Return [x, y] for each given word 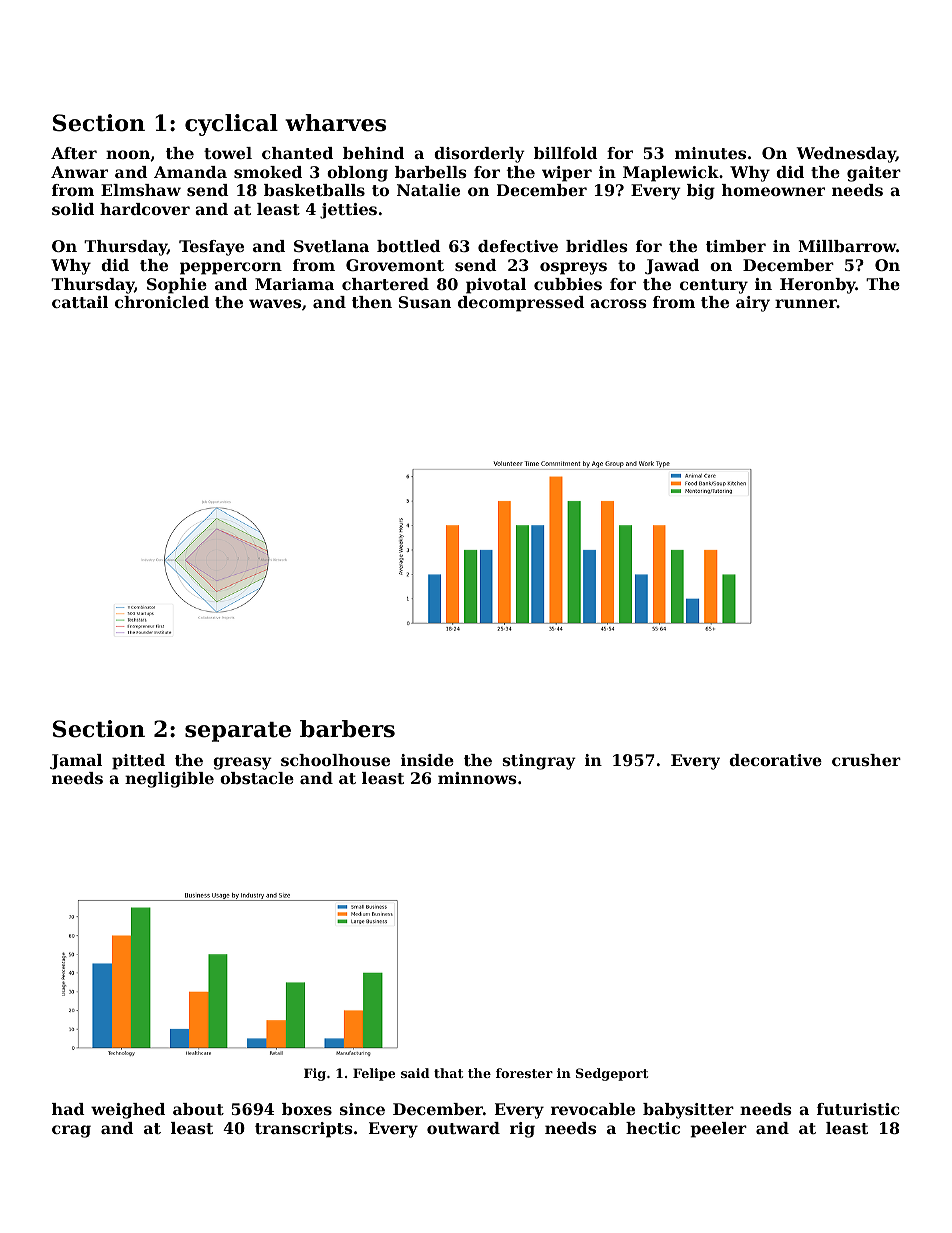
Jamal [76, 762]
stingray [539, 762]
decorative [775, 760]
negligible [169, 780]
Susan [425, 302]
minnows [477, 778]
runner [806, 303]
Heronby [818, 286]
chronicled [162, 302]
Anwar [79, 172]
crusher [866, 760]
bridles [597, 246]
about [198, 1109]
